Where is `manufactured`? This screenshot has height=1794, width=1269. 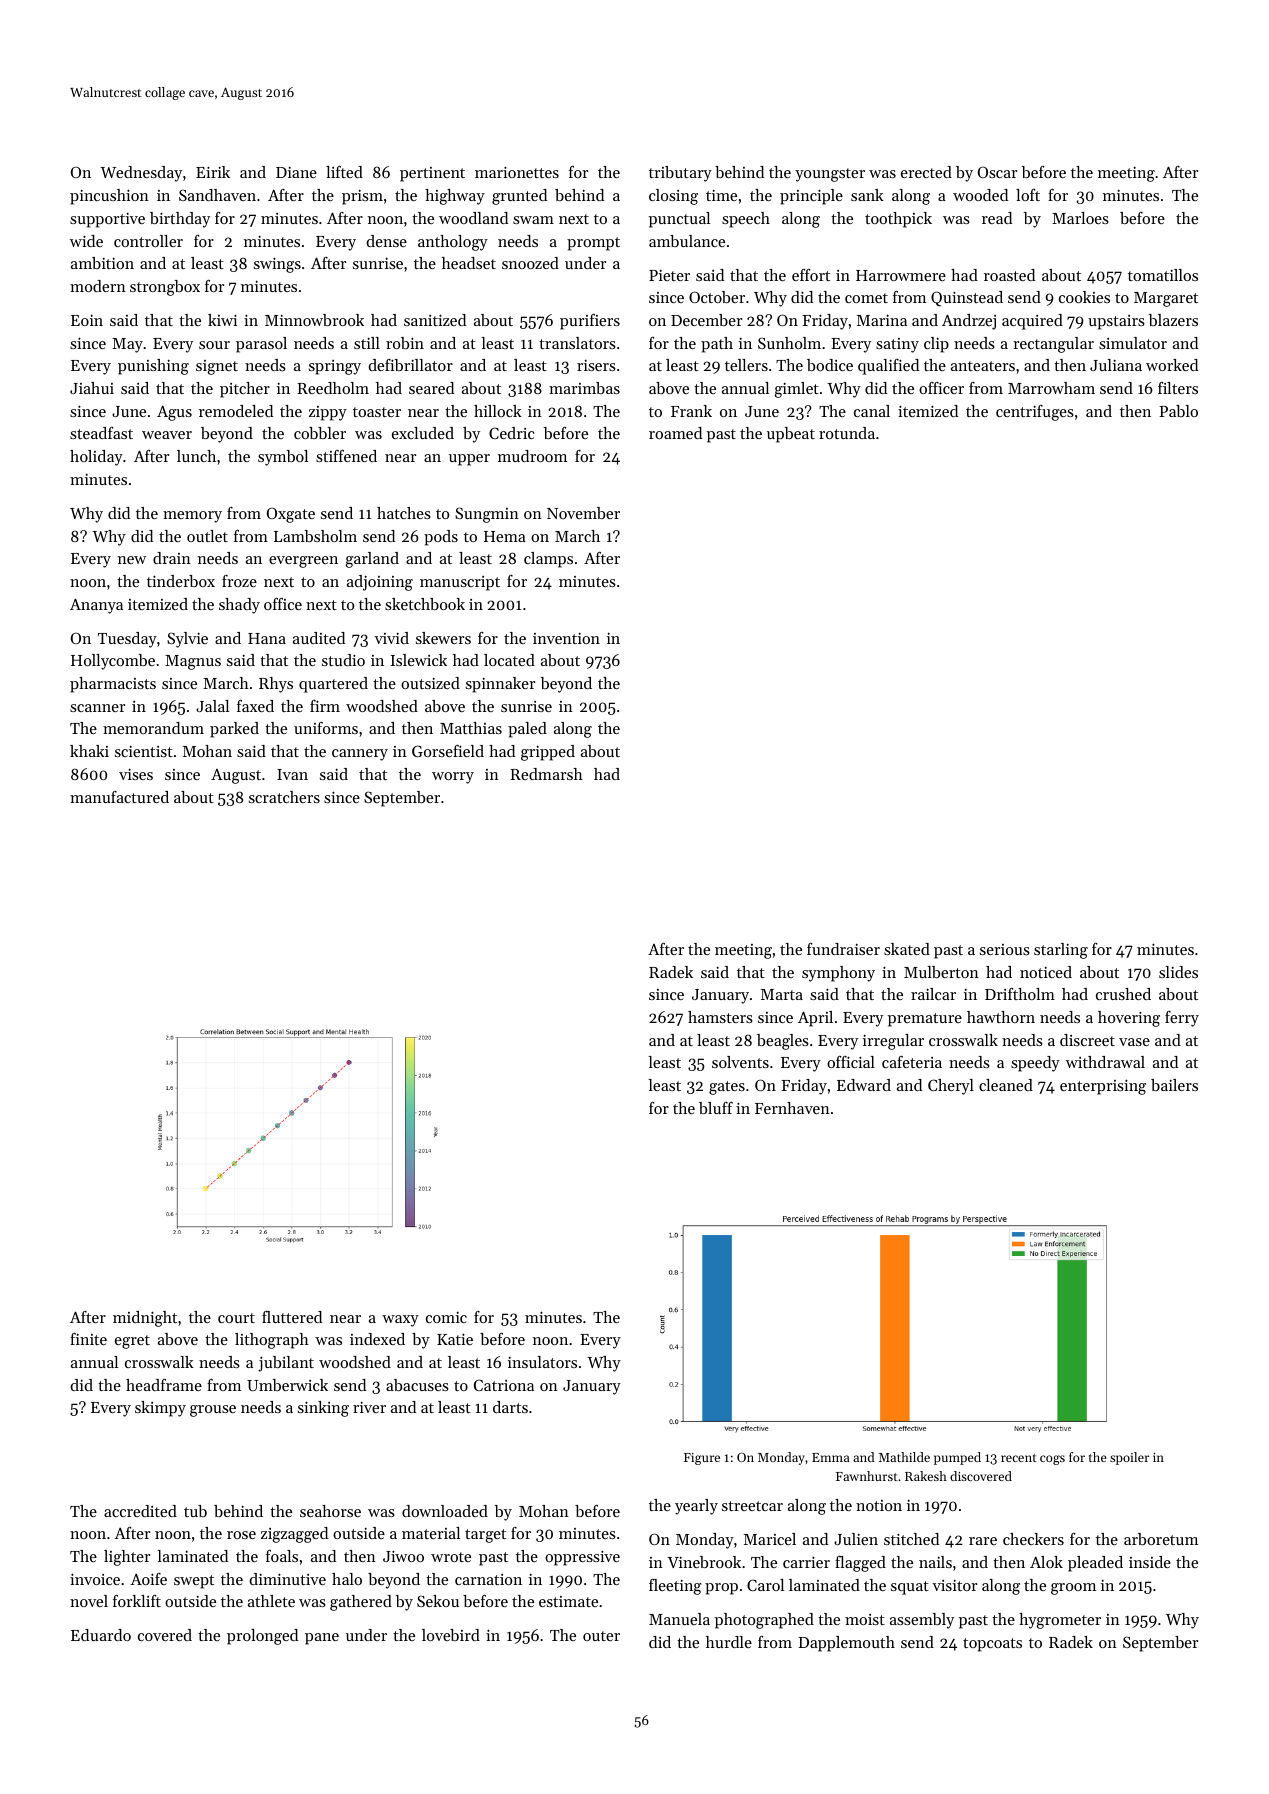 manufactured is located at coordinates (119, 797).
